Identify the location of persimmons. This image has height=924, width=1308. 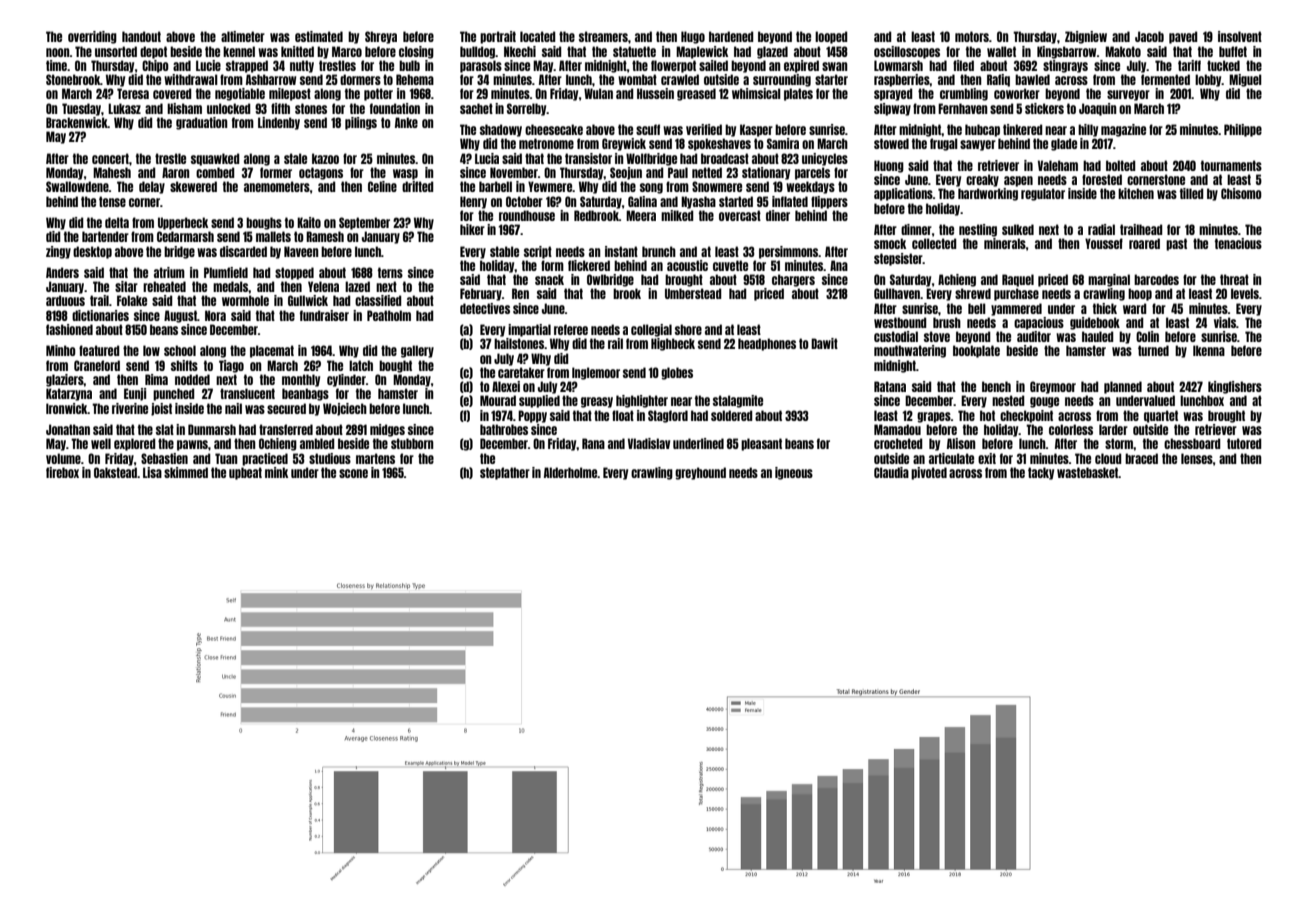
(788, 252).
